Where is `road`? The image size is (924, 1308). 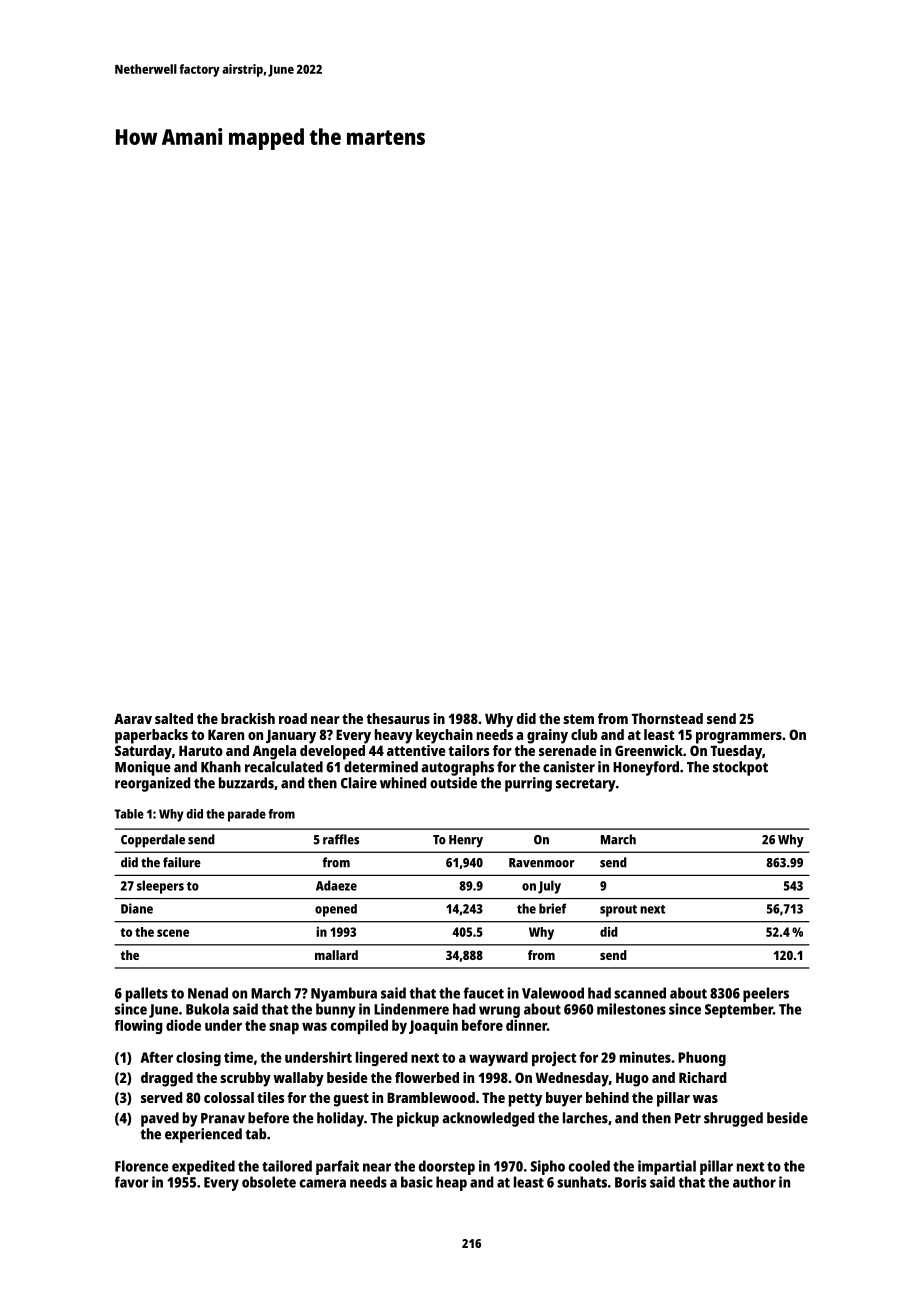
road is located at coordinates (293, 718).
